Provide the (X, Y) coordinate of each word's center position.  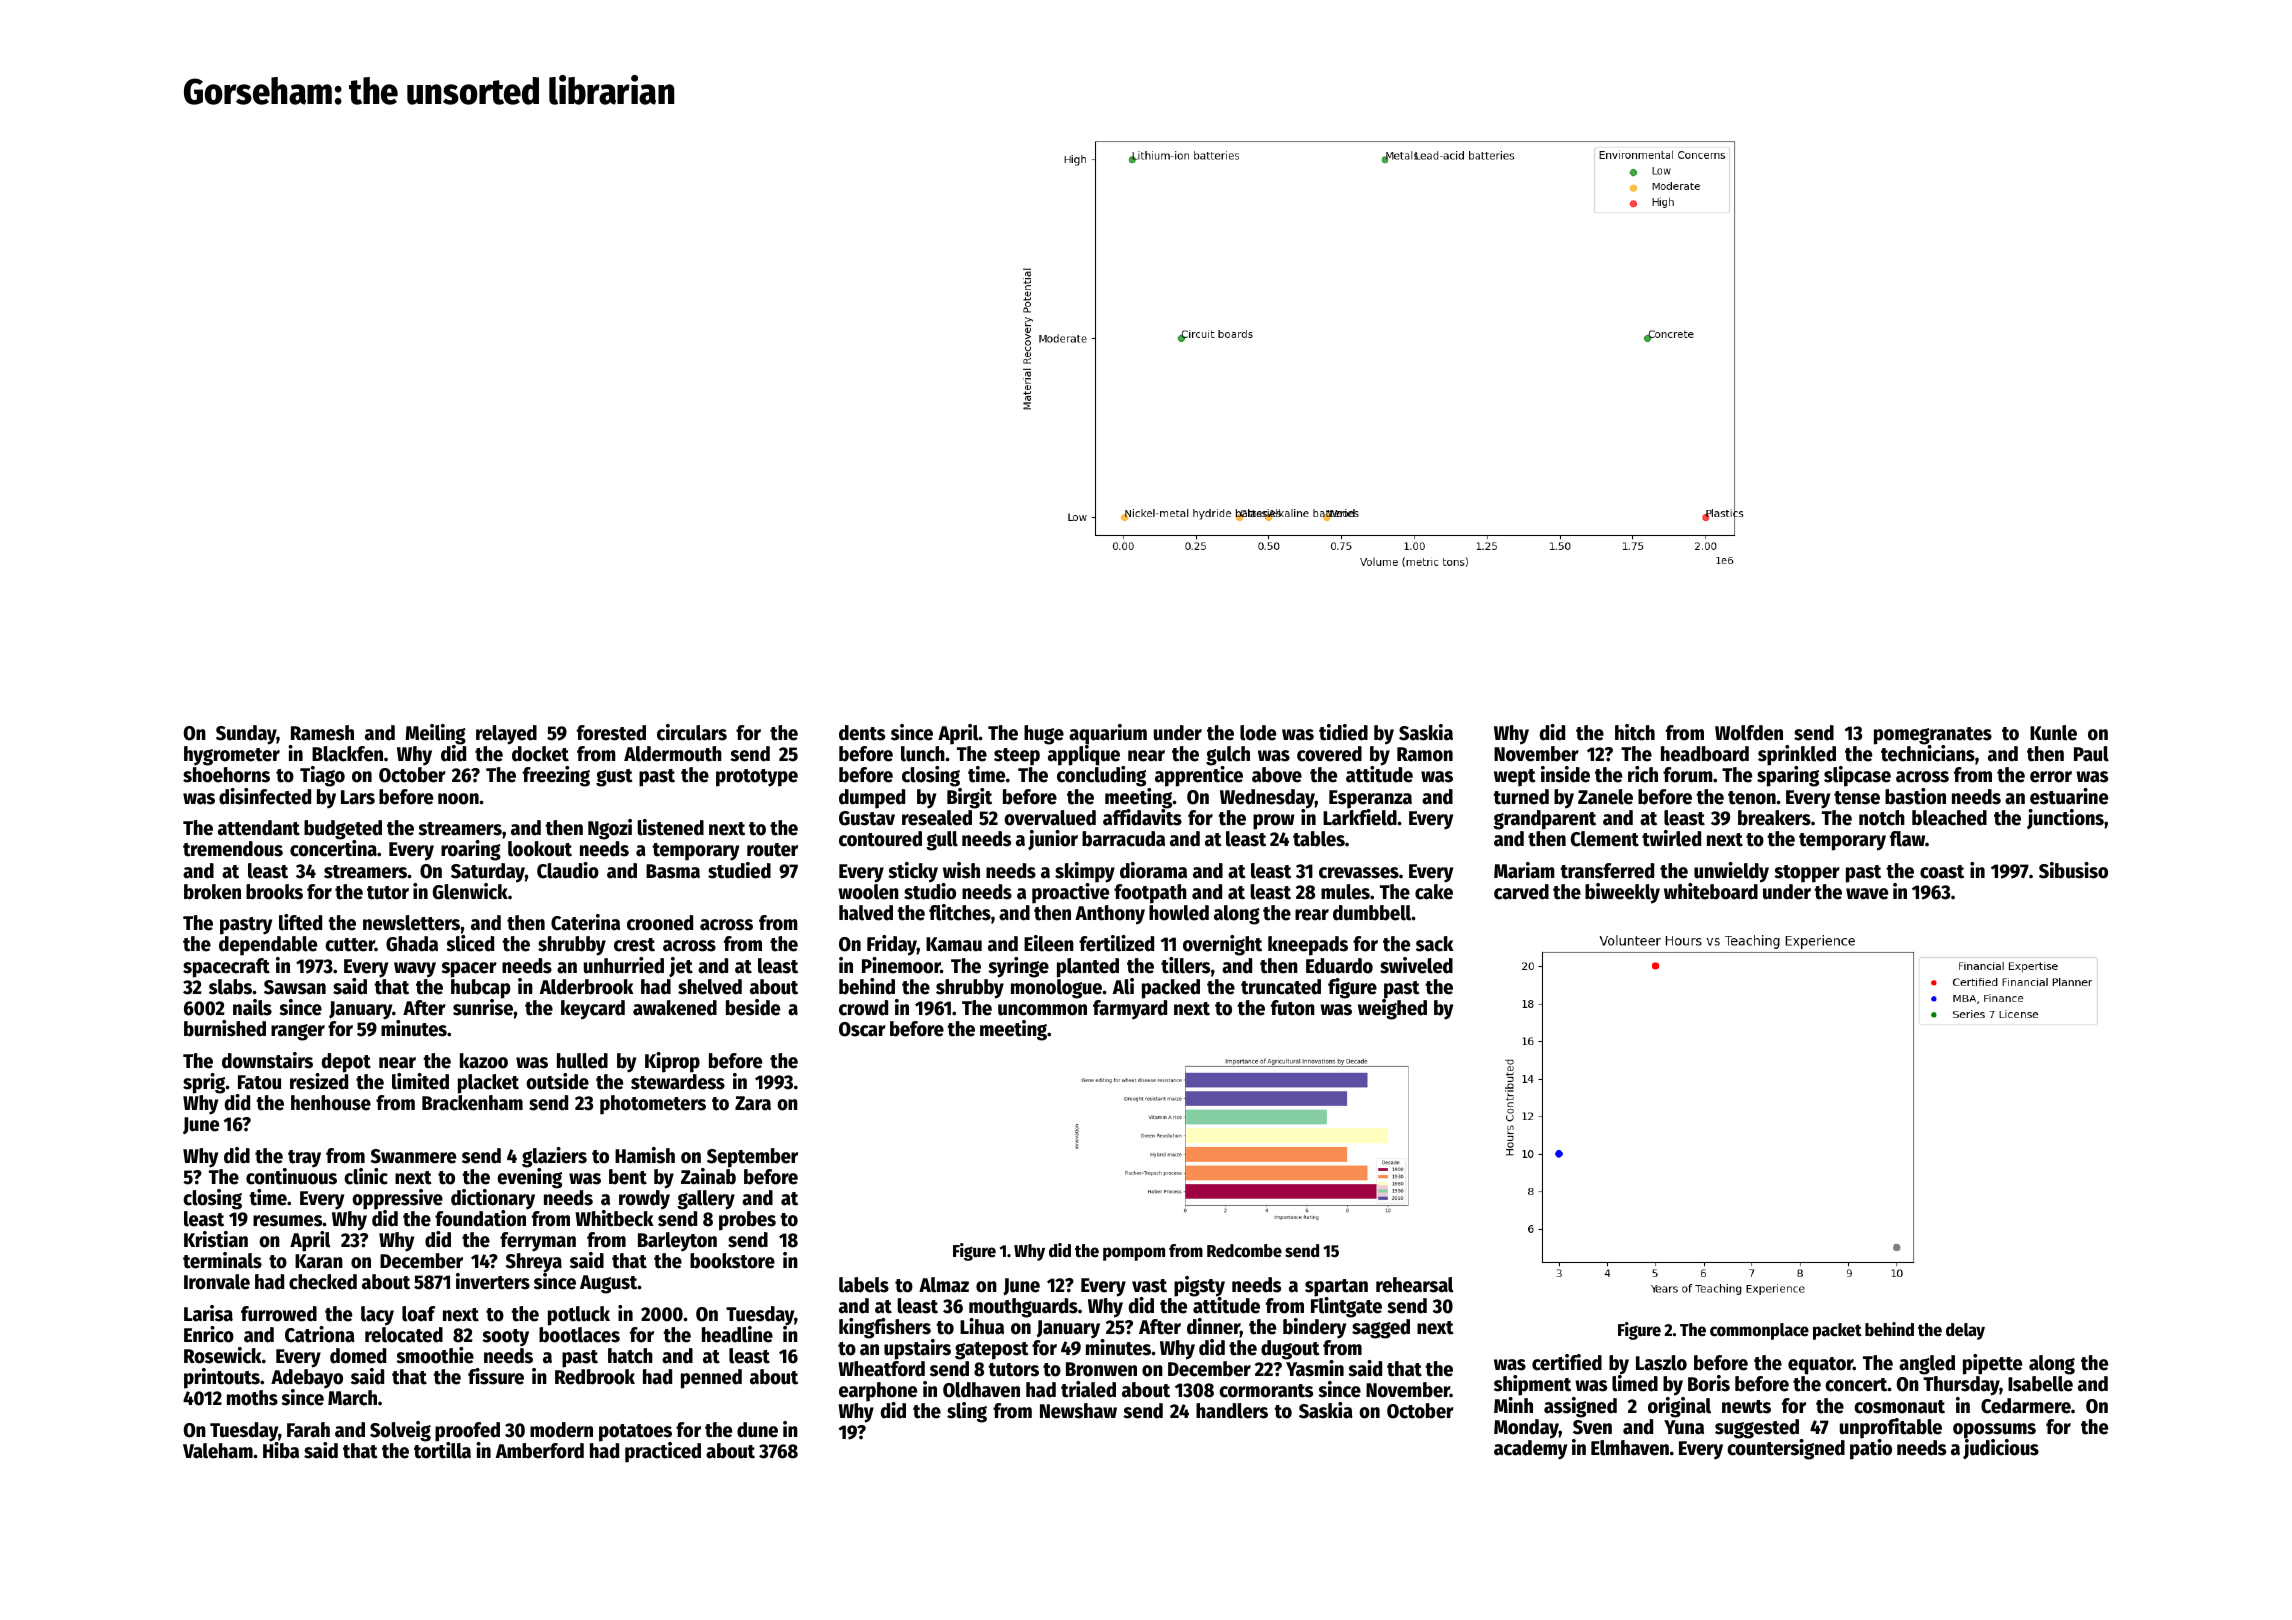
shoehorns (226, 775)
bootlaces (579, 1335)
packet (1837, 1331)
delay (1965, 1331)
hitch (1635, 732)
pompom (1134, 1254)
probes (747, 1221)
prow (1274, 822)
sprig (204, 1083)
